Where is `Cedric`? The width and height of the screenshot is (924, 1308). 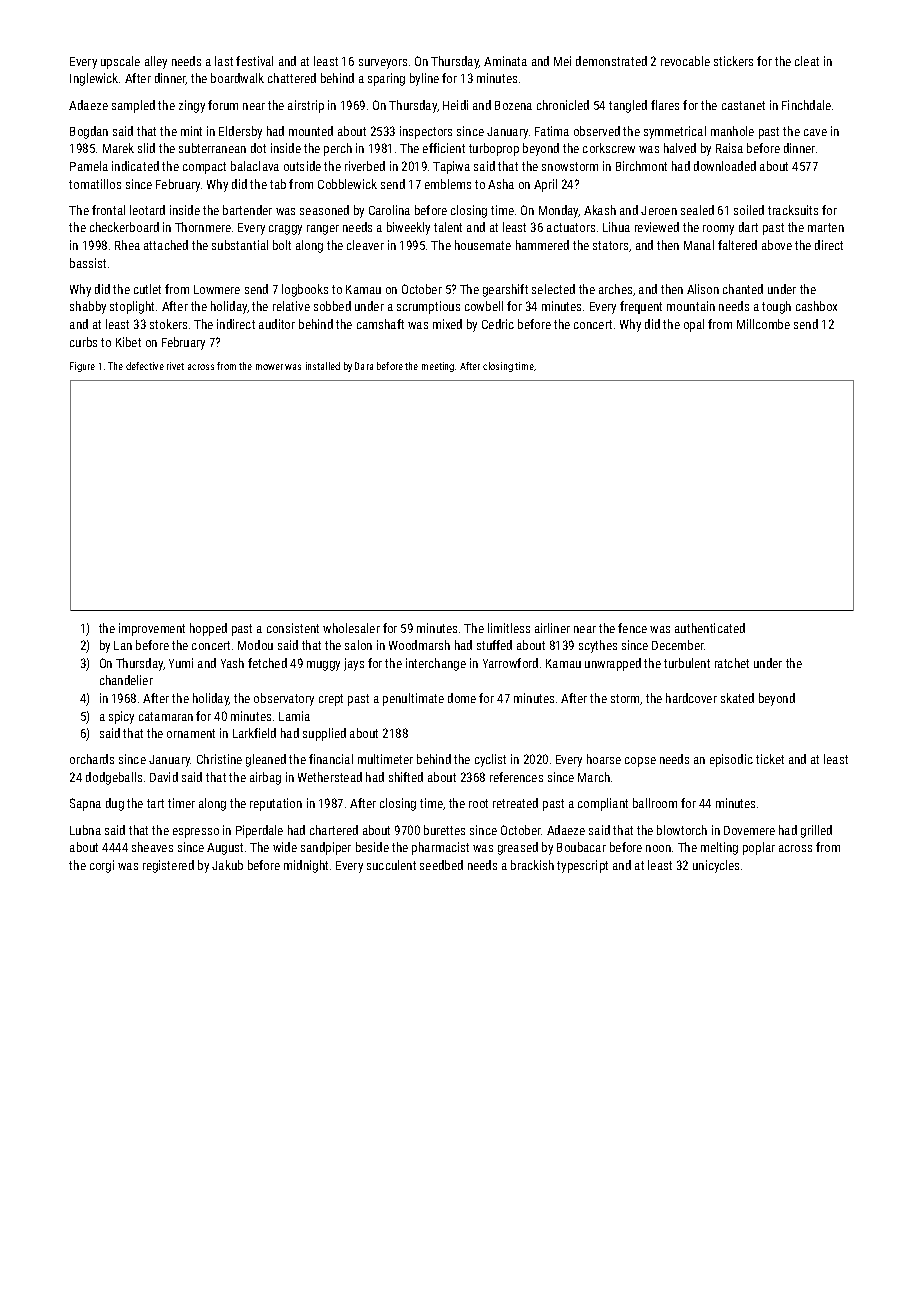 Cedric is located at coordinates (498, 324).
